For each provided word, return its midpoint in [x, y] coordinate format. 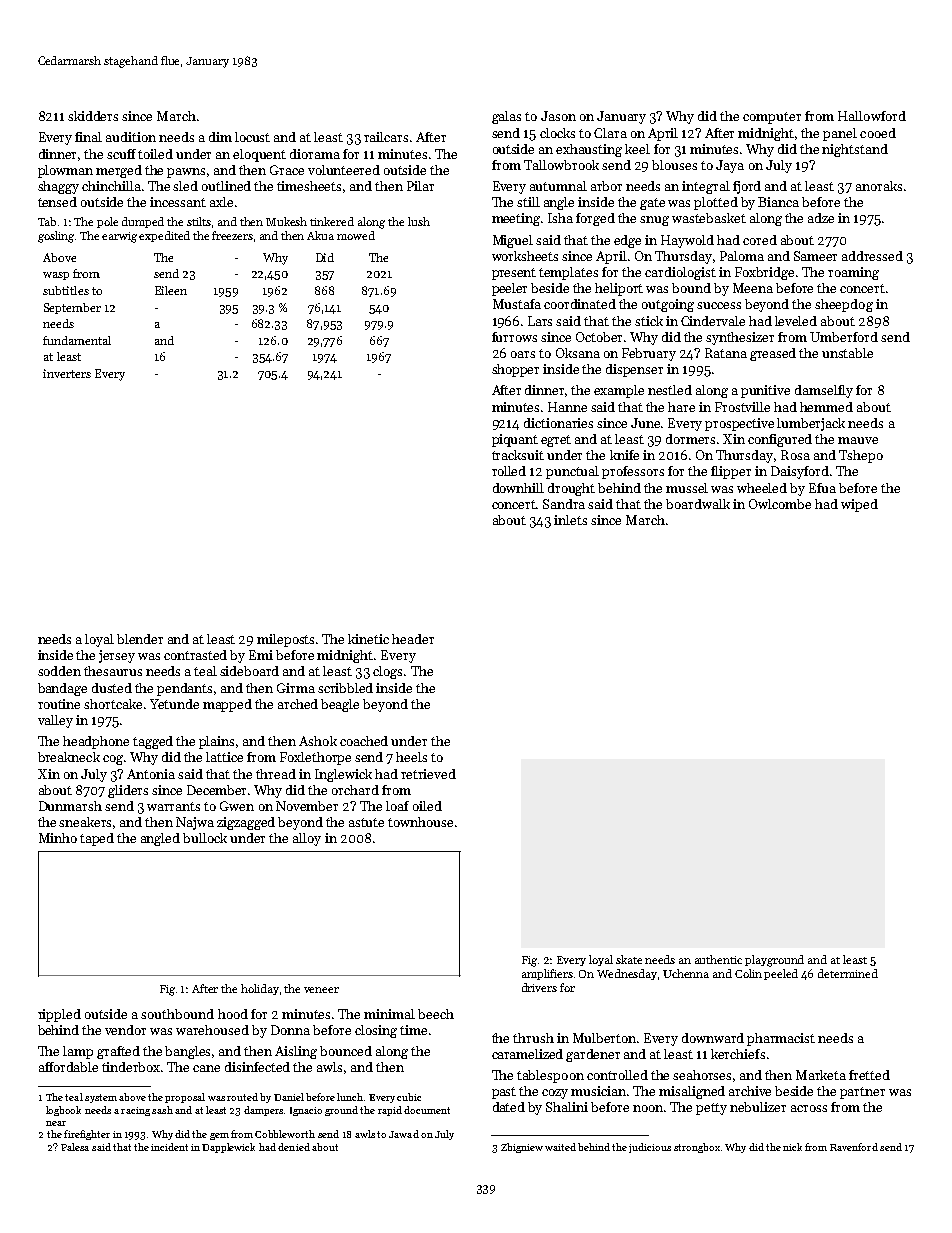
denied [294, 1147]
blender [140, 639]
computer [772, 118]
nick [792, 1147]
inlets [570, 520]
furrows [514, 337]
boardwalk [698, 504]
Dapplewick [228, 1148]
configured [780, 440]
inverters [67, 373]
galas [506, 117]
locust [252, 137]
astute [366, 822]
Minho [58, 838]
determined [848, 973]
